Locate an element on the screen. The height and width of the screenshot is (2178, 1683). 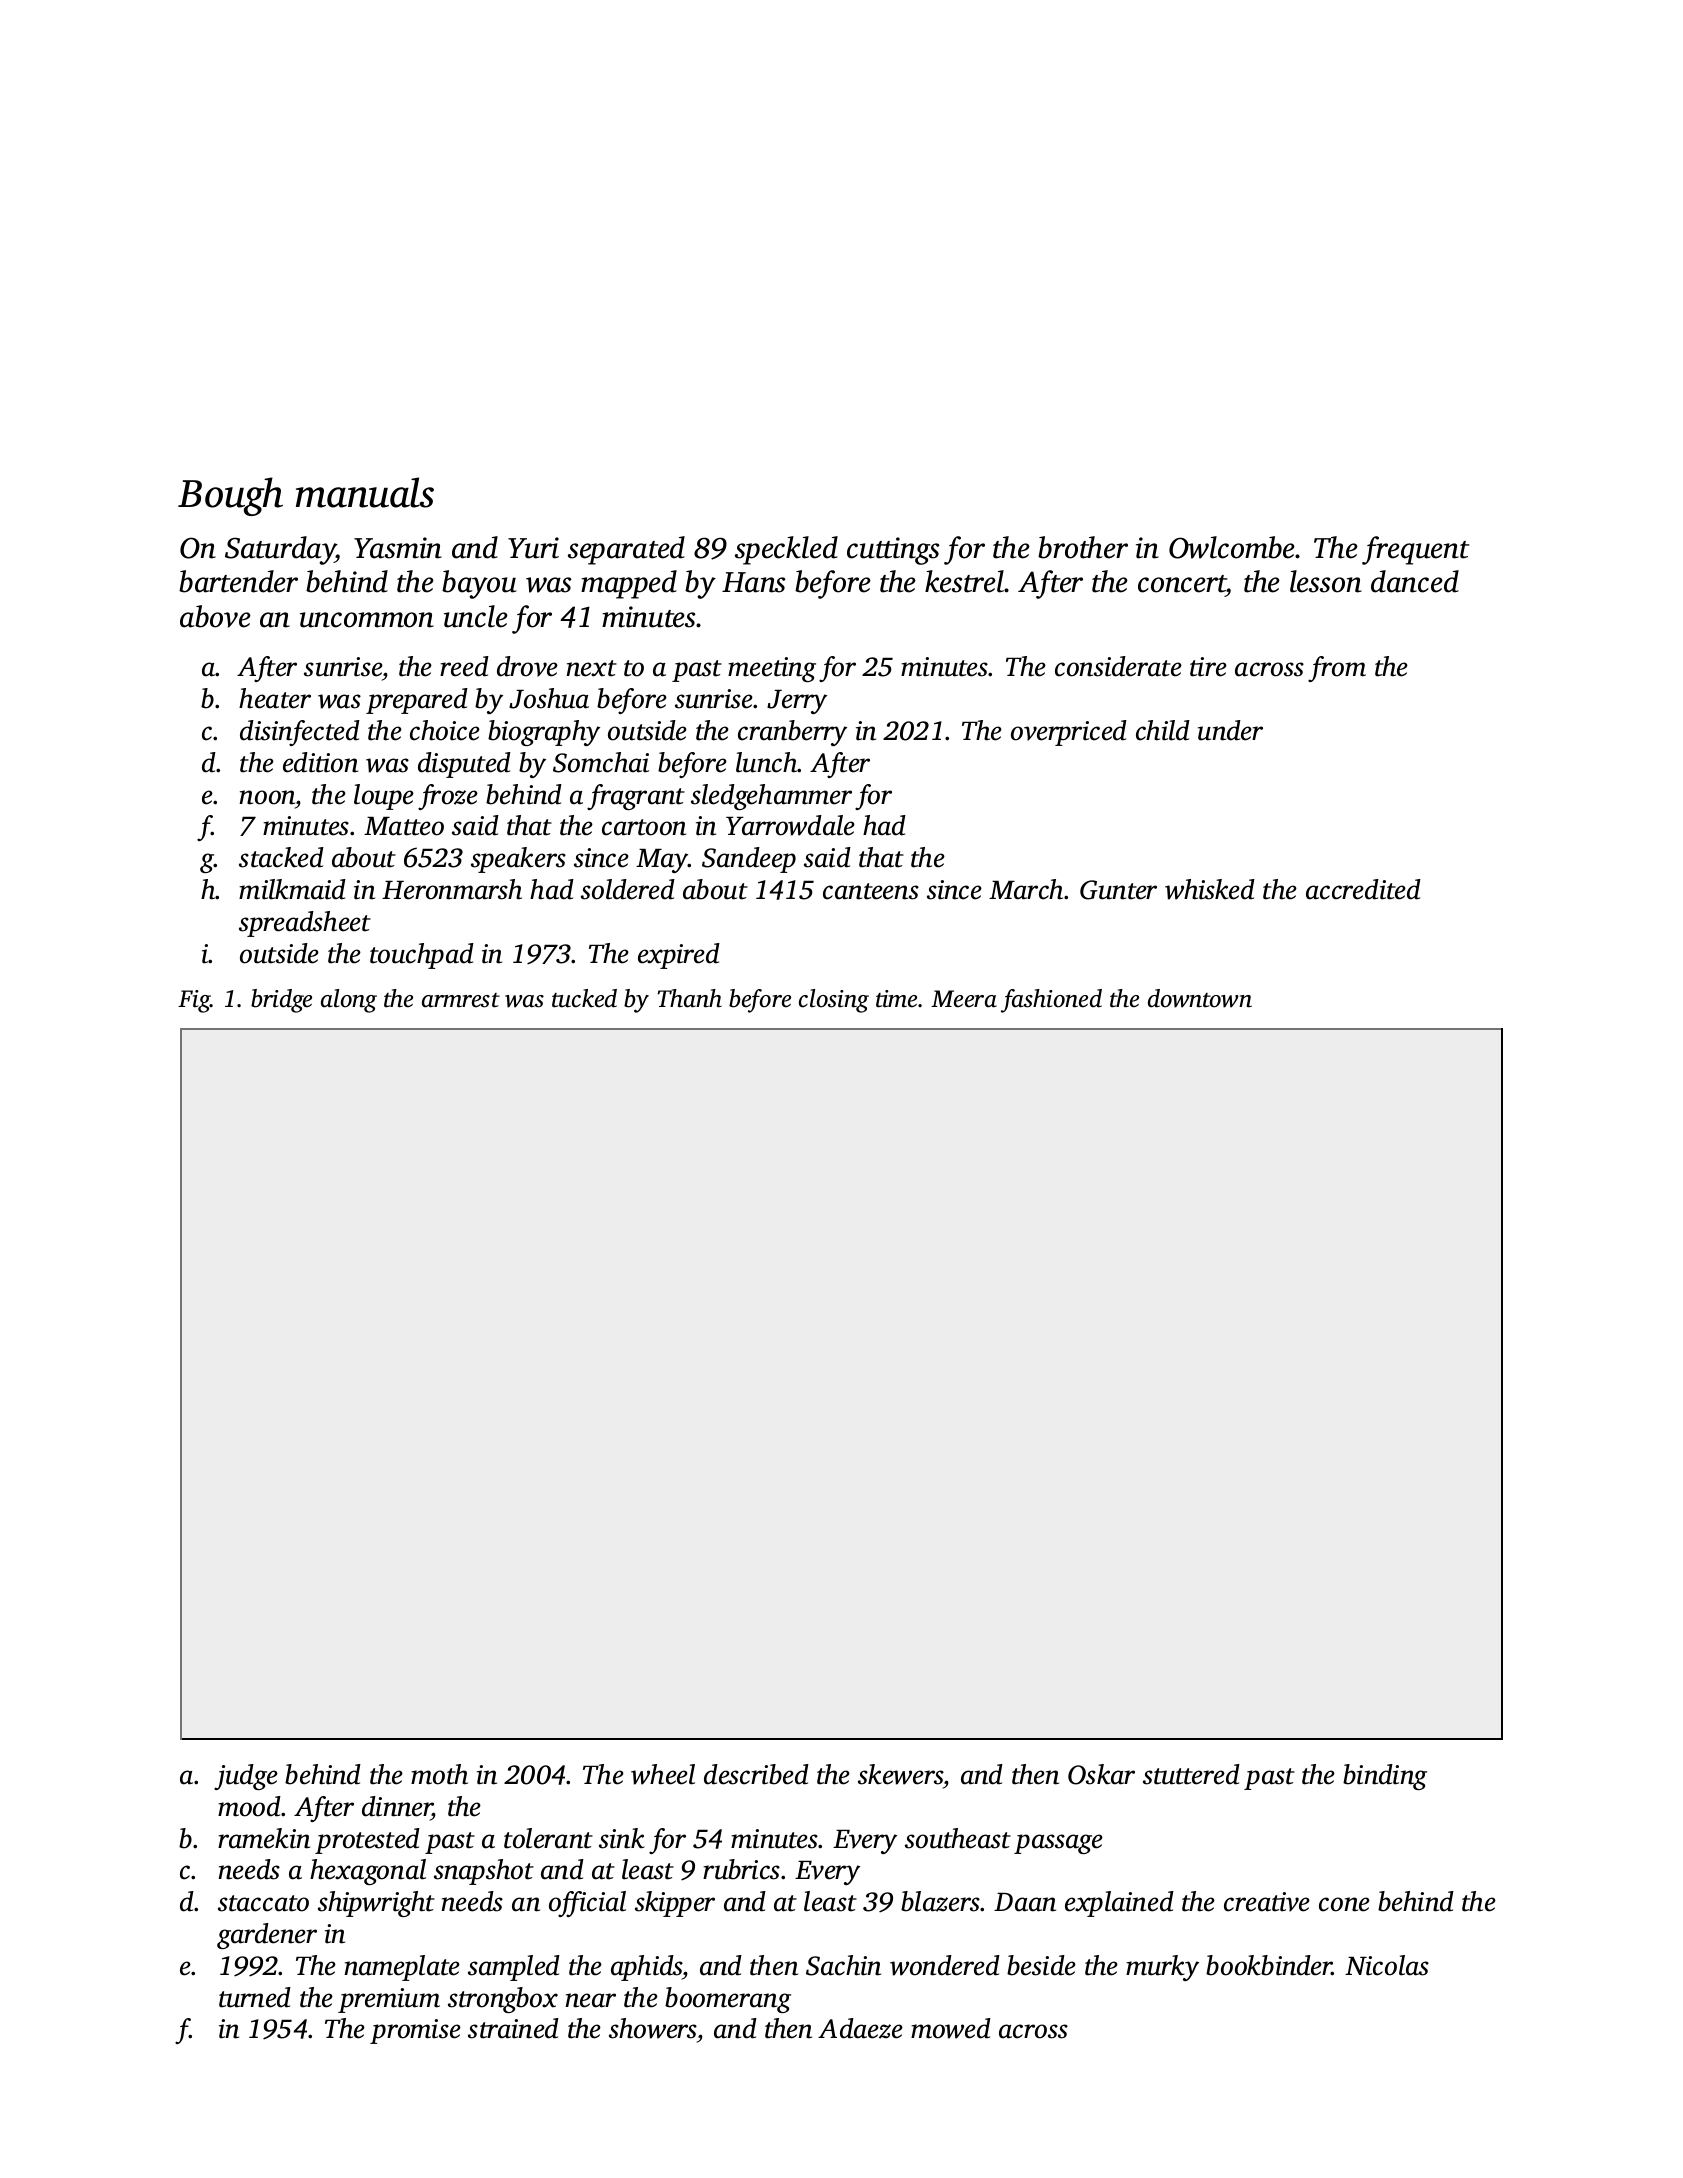
cuttings is located at coordinates (893, 551).
